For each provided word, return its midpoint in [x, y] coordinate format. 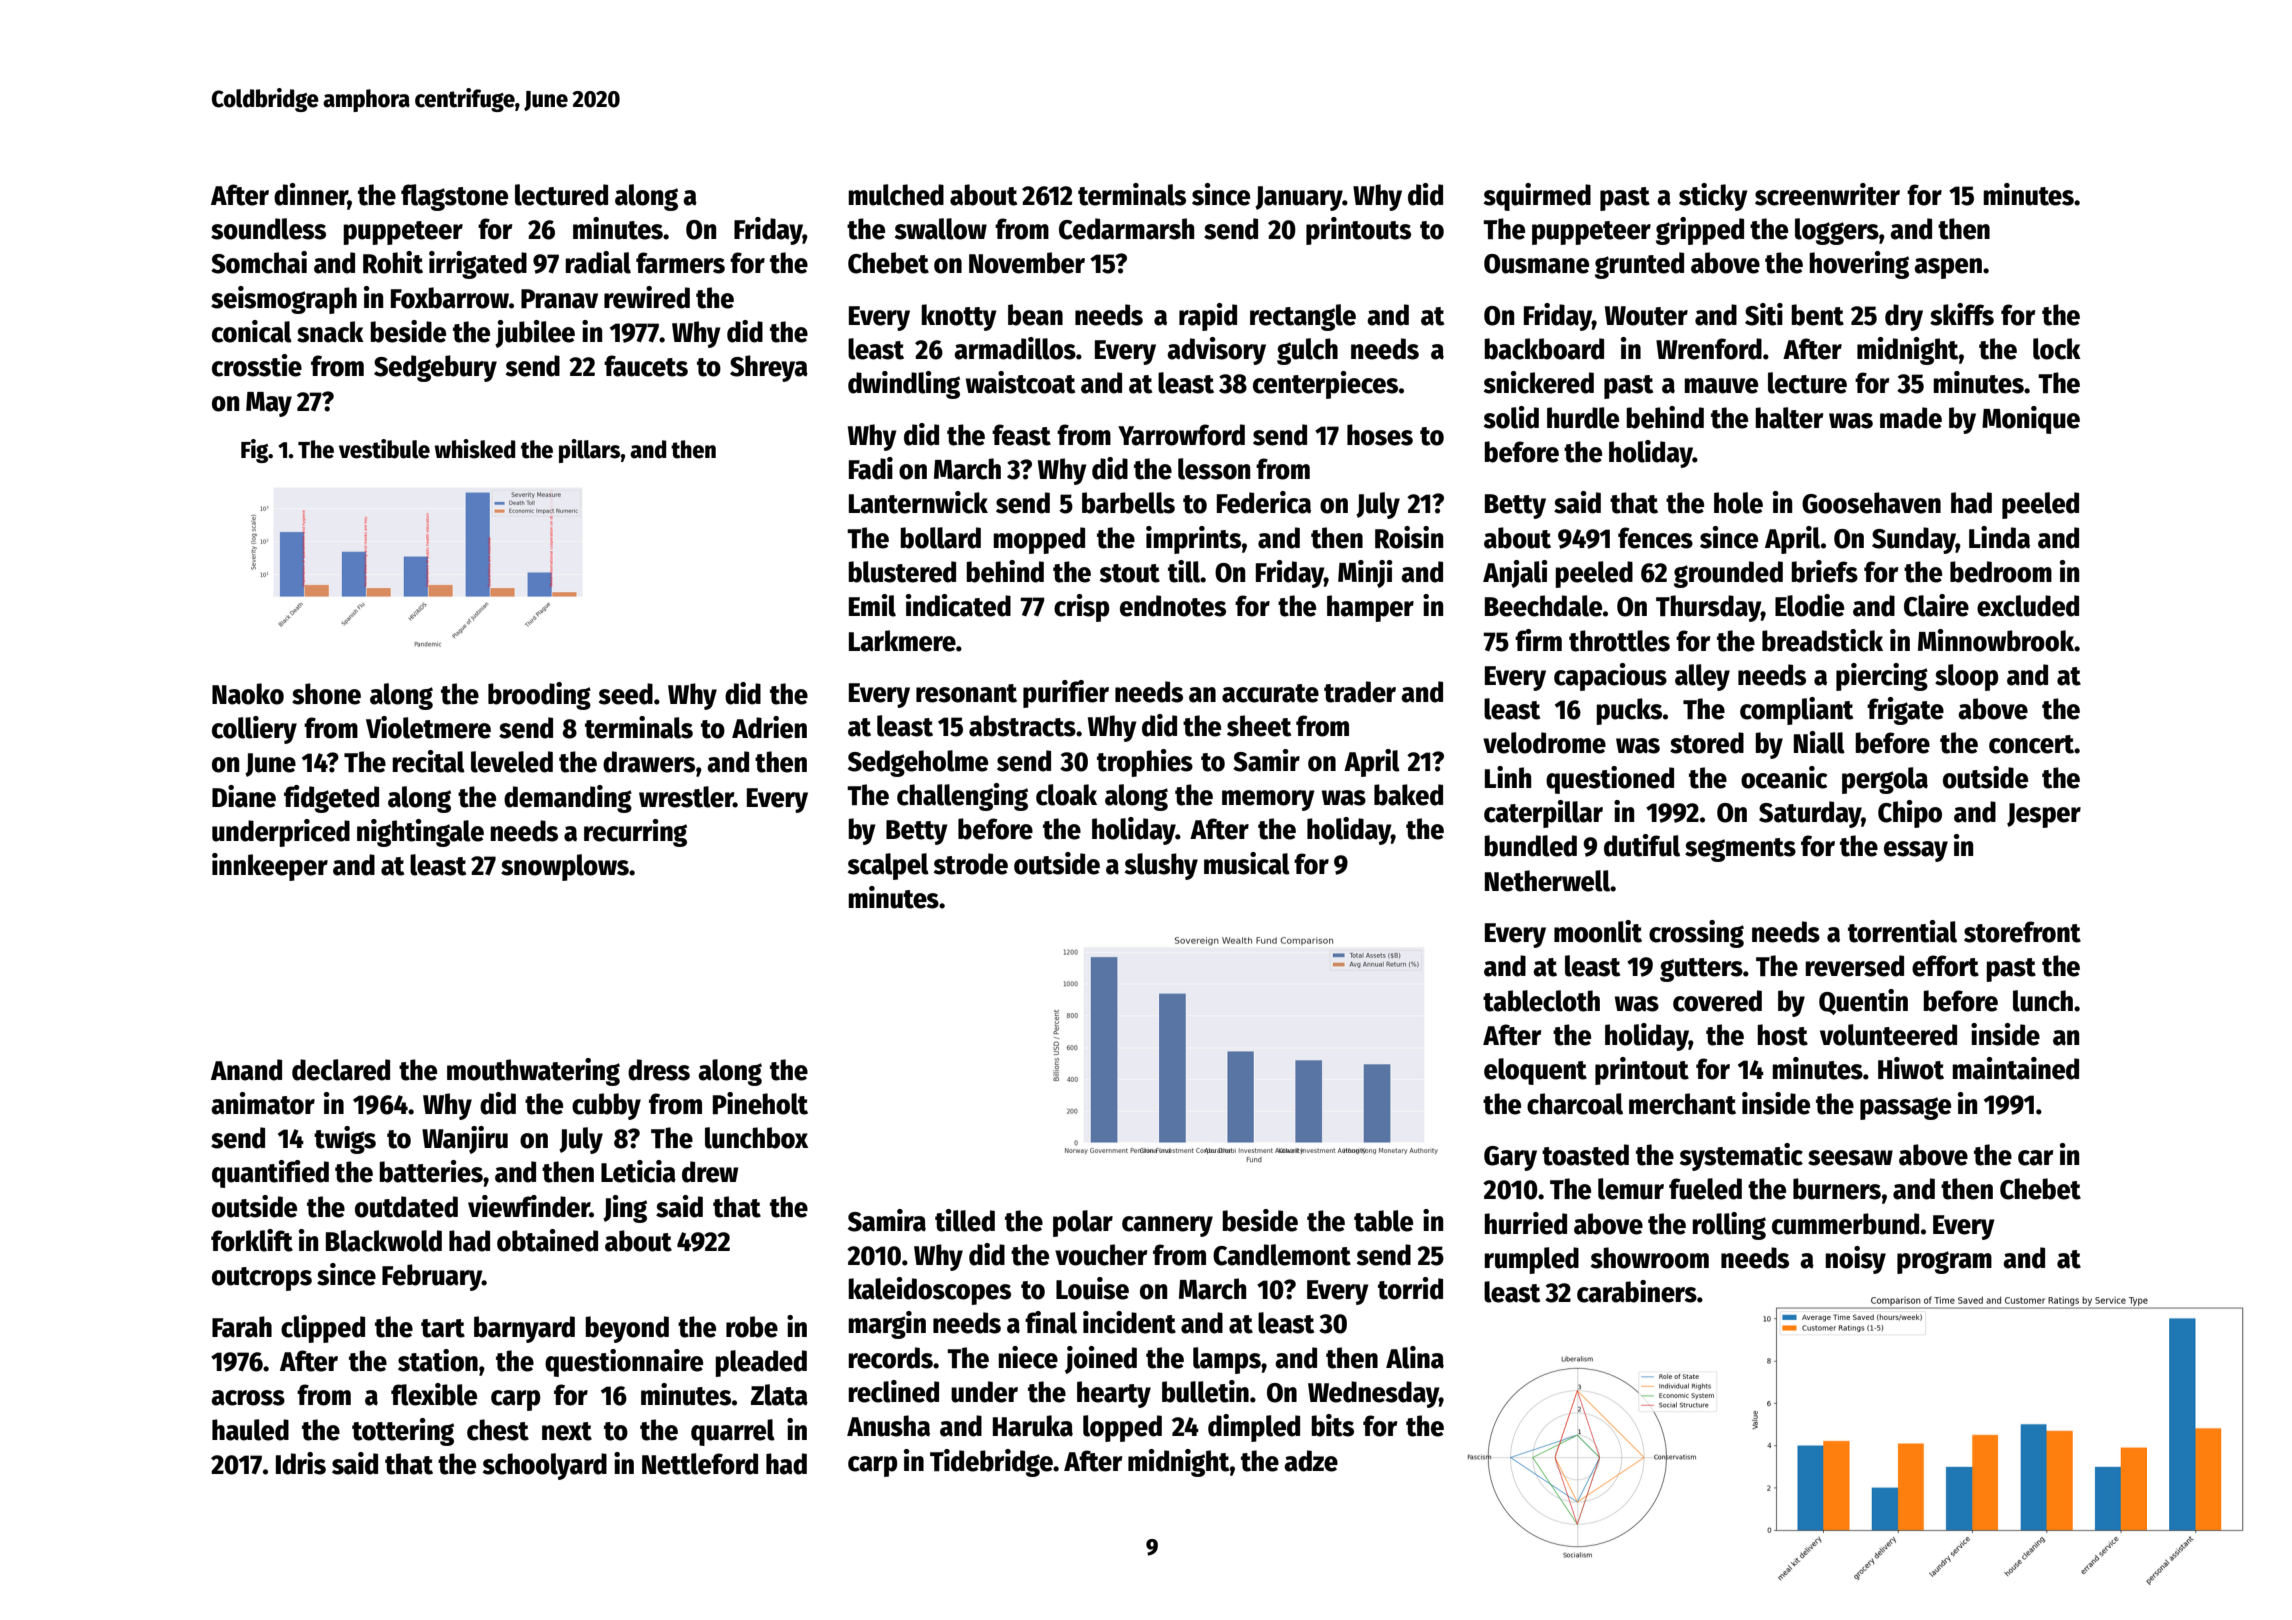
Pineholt [760, 1103]
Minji [1365, 574]
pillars [590, 451]
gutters [1701, 970]
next [567, 1431]
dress [659, 1070]
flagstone [454, 197]
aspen [1948, 268]
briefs [1824, 571]
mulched [896, 195]
